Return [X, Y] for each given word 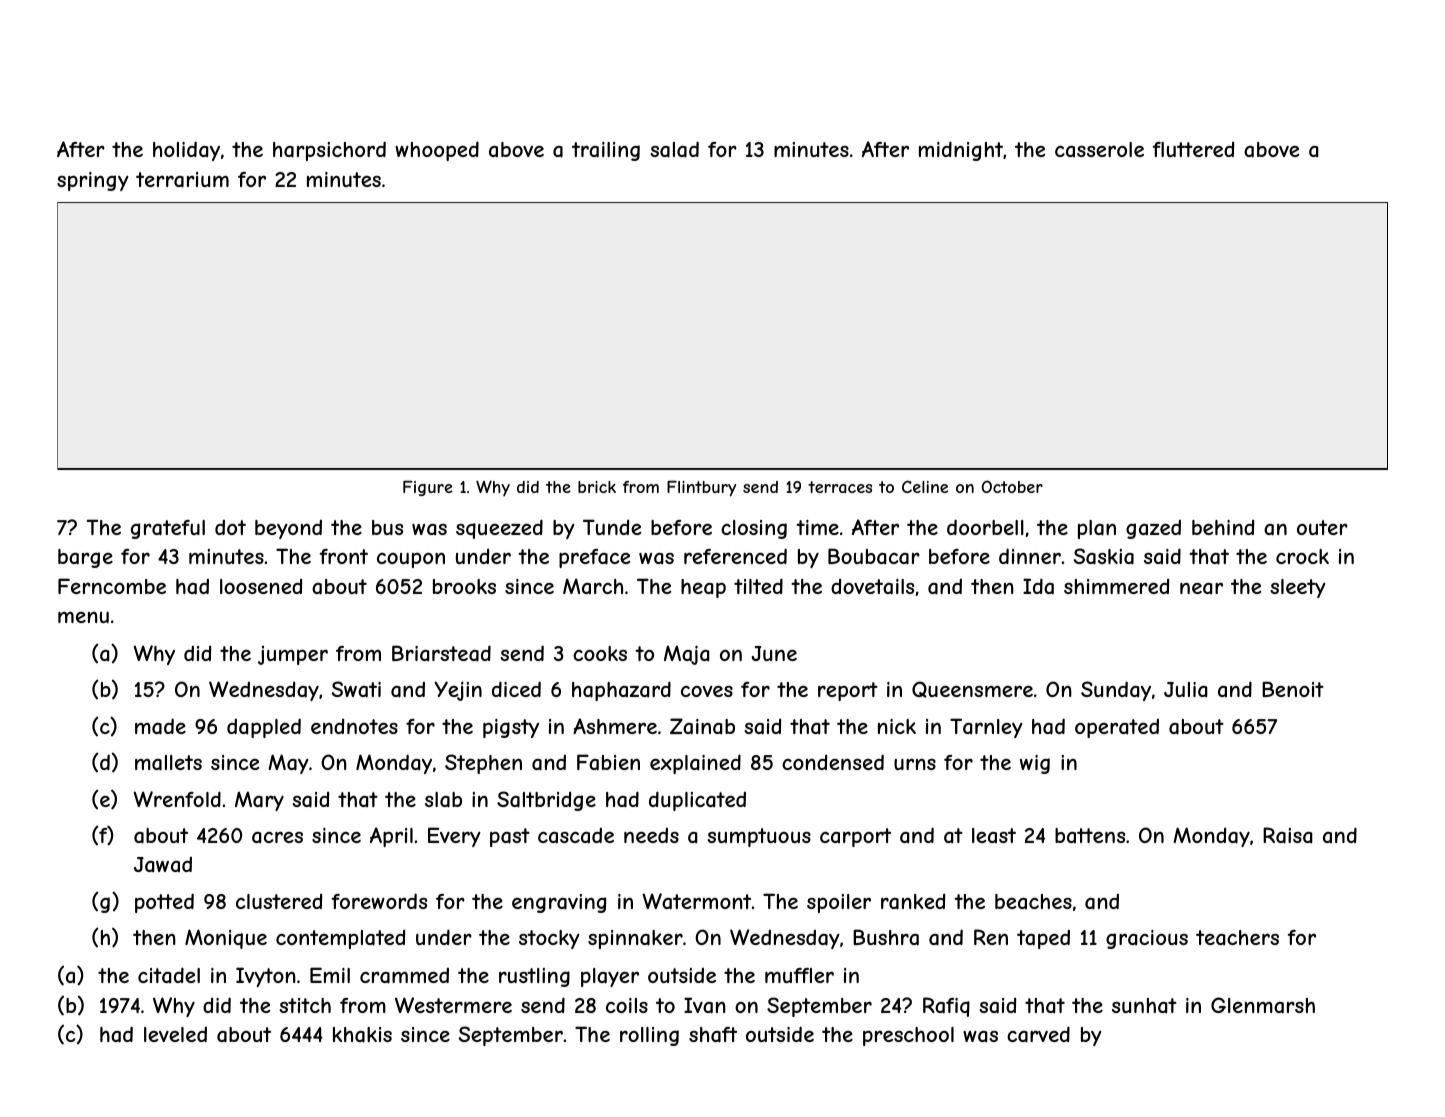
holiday [186, 151]
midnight [961, 151]
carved [1038, 1034]
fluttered [1193, 149]
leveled [175, 1034]
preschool [908, 1036]
